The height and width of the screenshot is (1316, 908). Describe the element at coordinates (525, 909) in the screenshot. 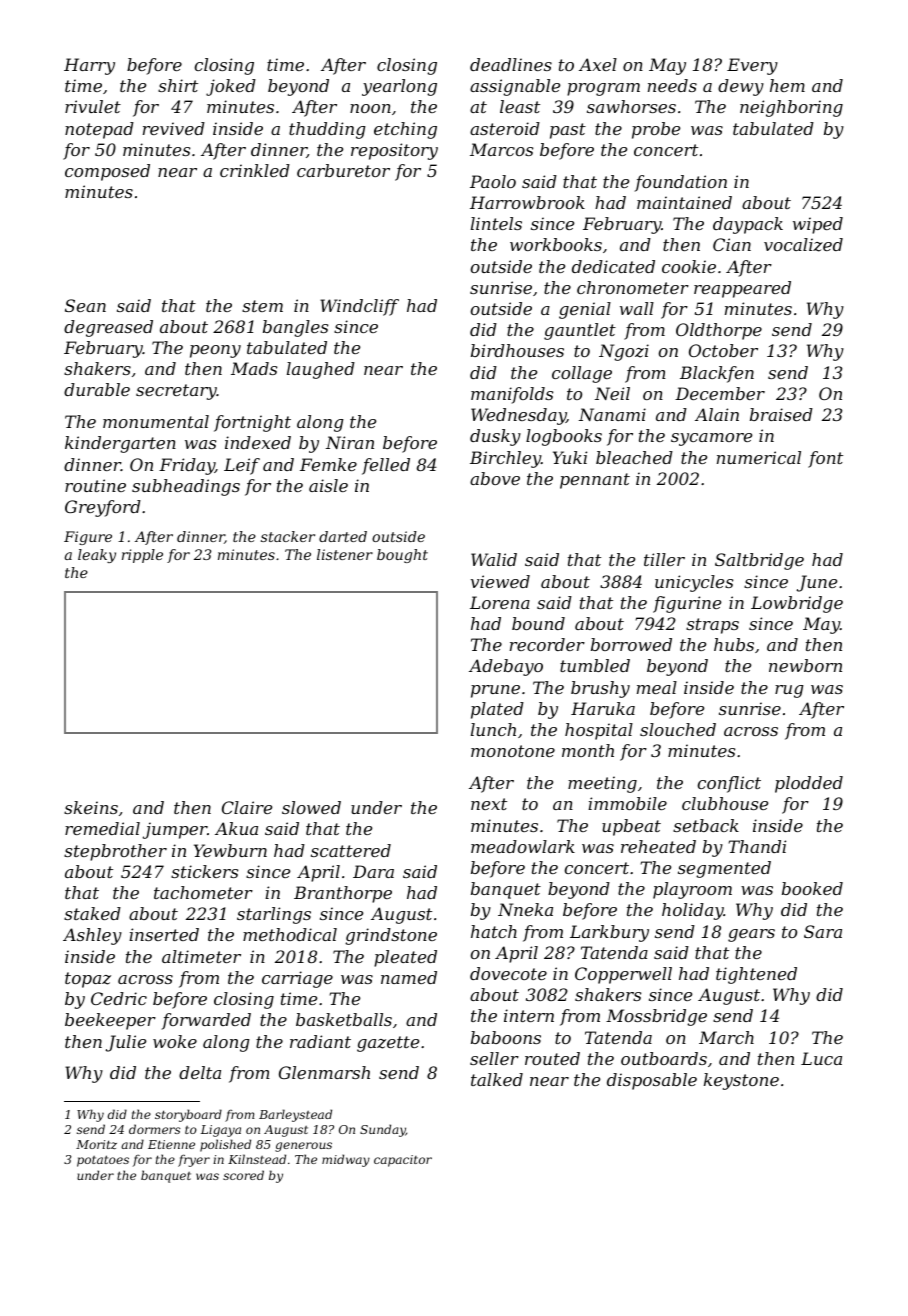

I see `Nneka` at that location.
